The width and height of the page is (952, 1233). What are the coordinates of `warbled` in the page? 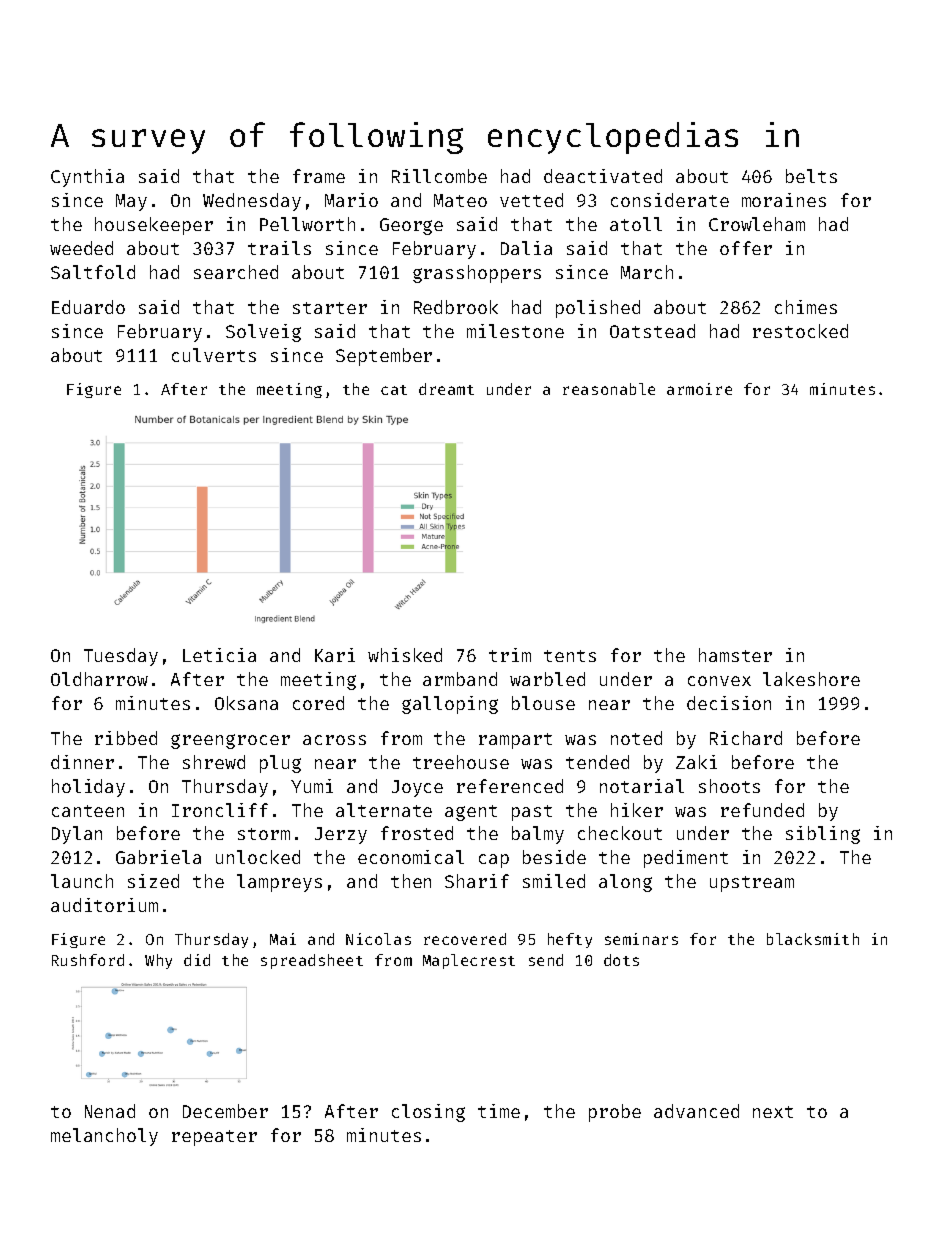 It's located at (547, 679).
